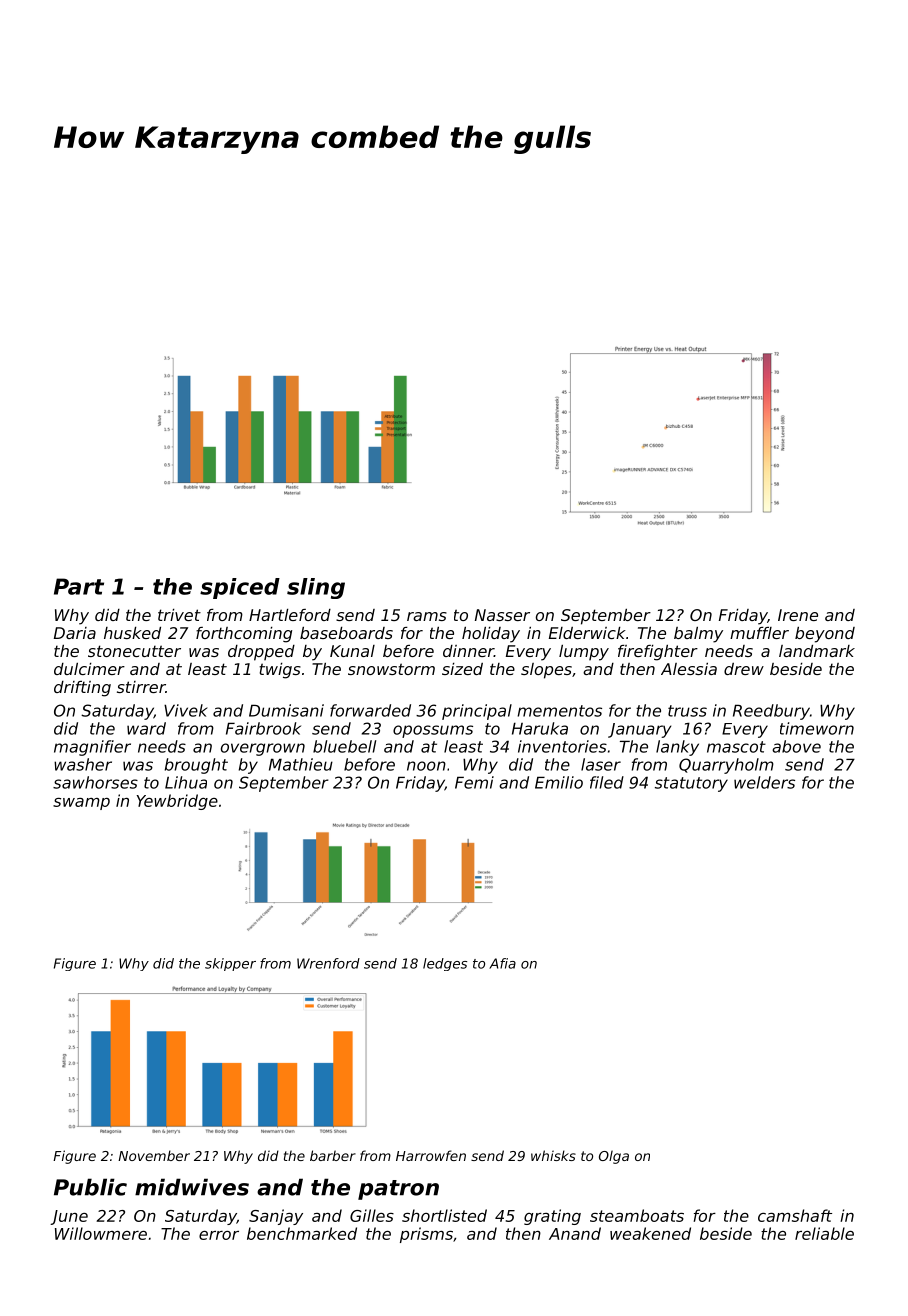  Describe the element at coordinates (445, 964) in the screenshot. I see `ledges` at that location.
